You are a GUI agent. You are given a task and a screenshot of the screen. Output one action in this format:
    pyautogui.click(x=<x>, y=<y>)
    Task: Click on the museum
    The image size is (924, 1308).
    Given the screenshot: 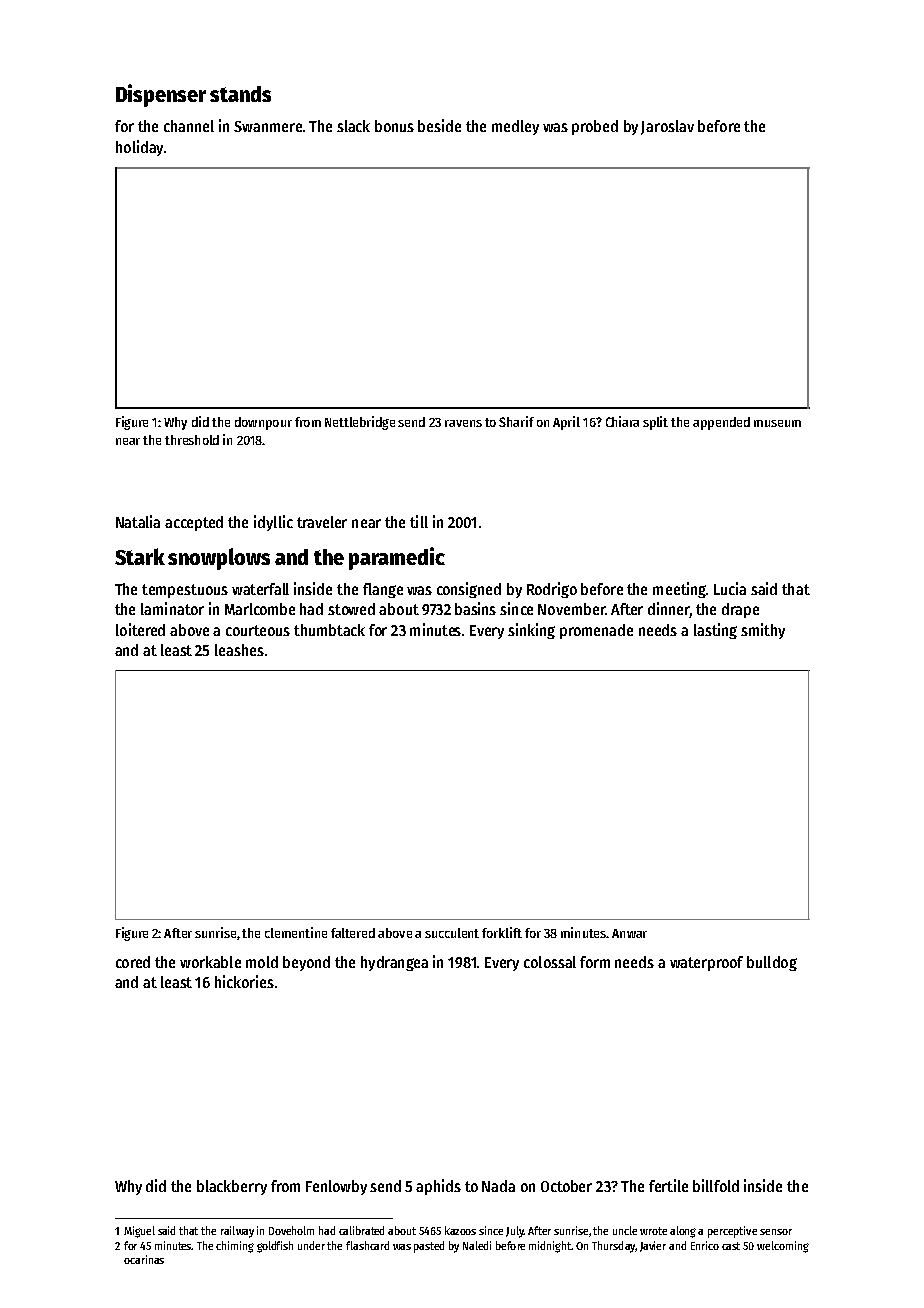 What is the action you would take?
    pyautogui.click(x=777, y=423)
